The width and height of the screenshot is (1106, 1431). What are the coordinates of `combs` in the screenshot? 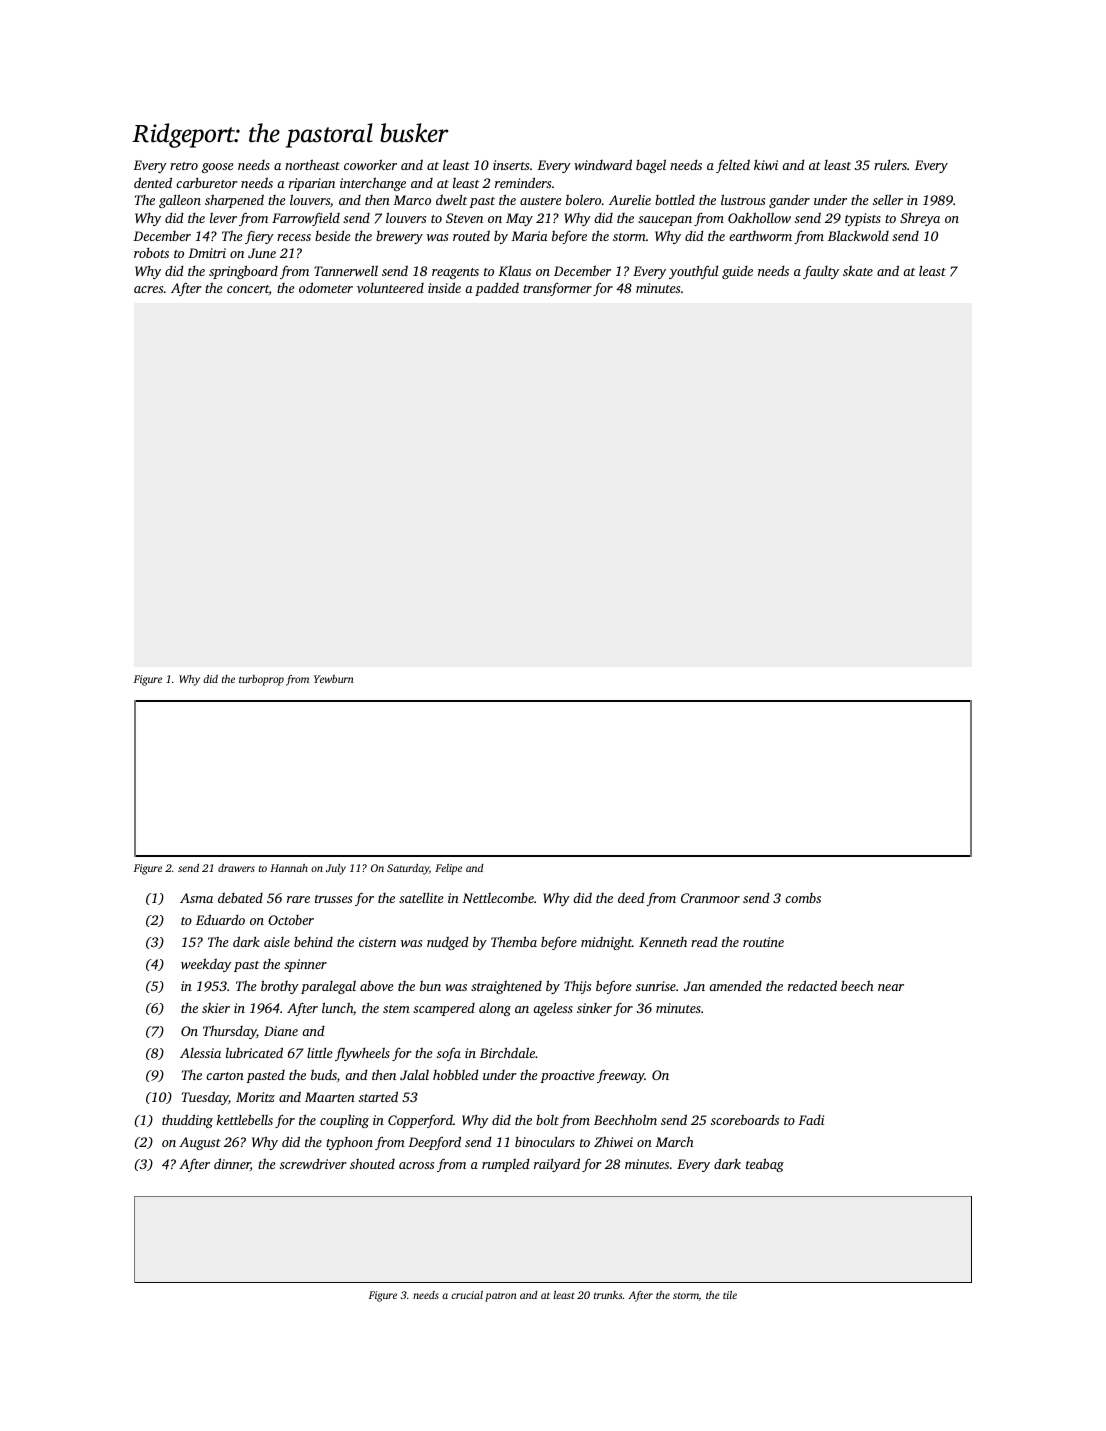 It's located at (803, 898).
